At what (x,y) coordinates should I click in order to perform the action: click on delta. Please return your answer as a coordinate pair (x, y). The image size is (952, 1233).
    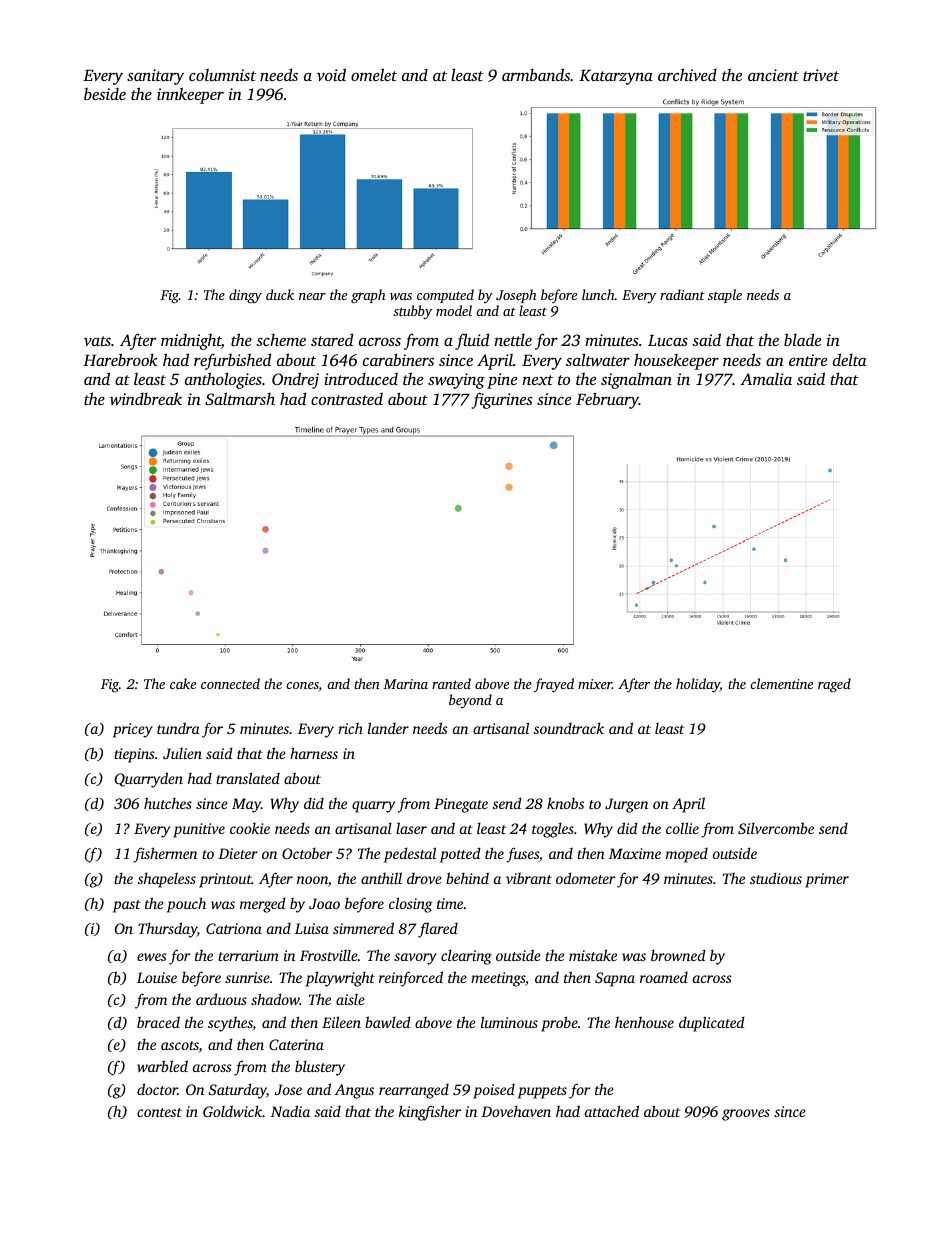
    Looking at the image, I should click on (850, 359).
